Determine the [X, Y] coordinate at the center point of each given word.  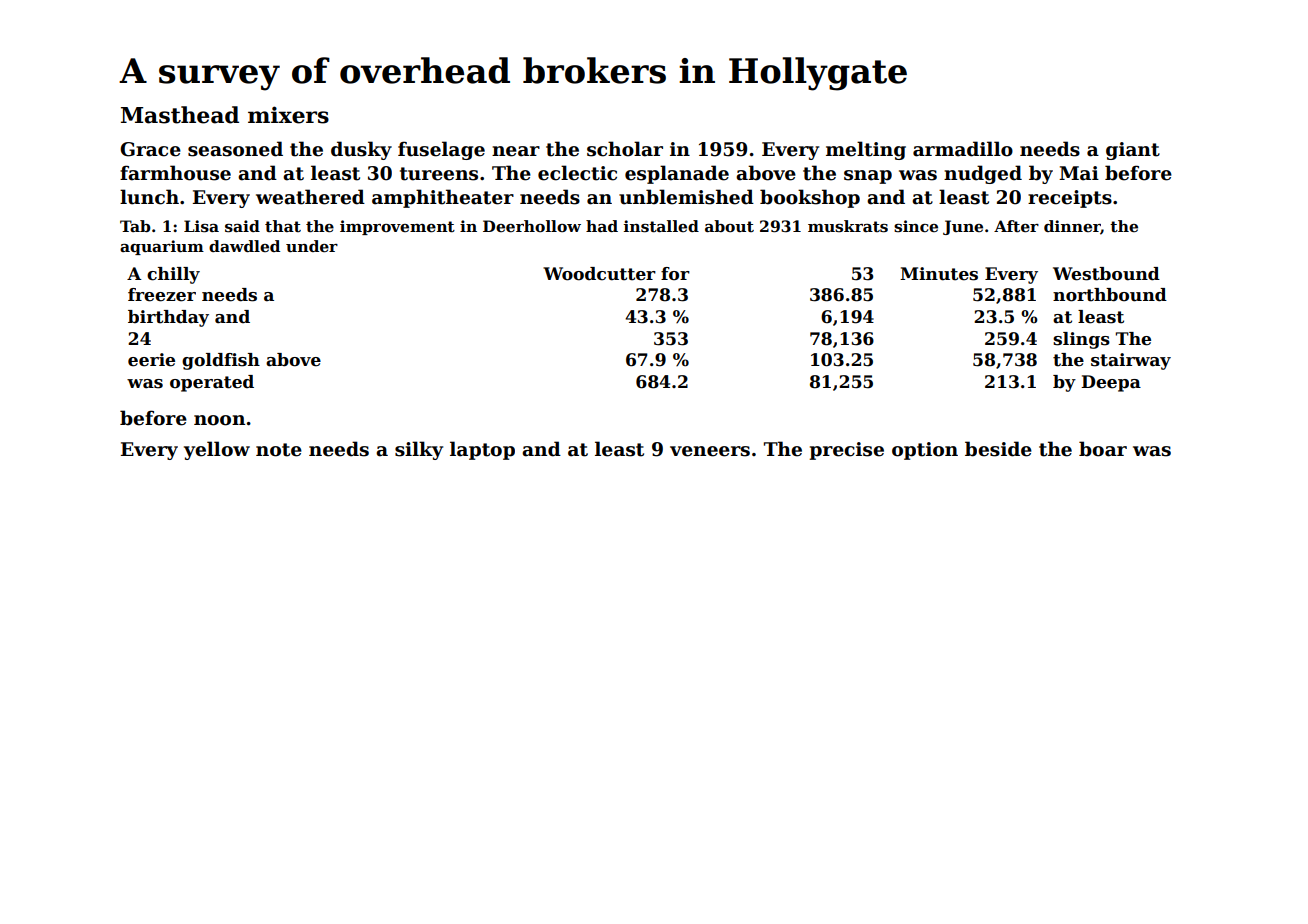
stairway [1131, 361]
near [516, 151]
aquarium [162, 247]
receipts [1070, 199]
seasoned [235, 149]
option [925, 451]
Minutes [939, 274]
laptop [482, 450]
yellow [217, 450]
